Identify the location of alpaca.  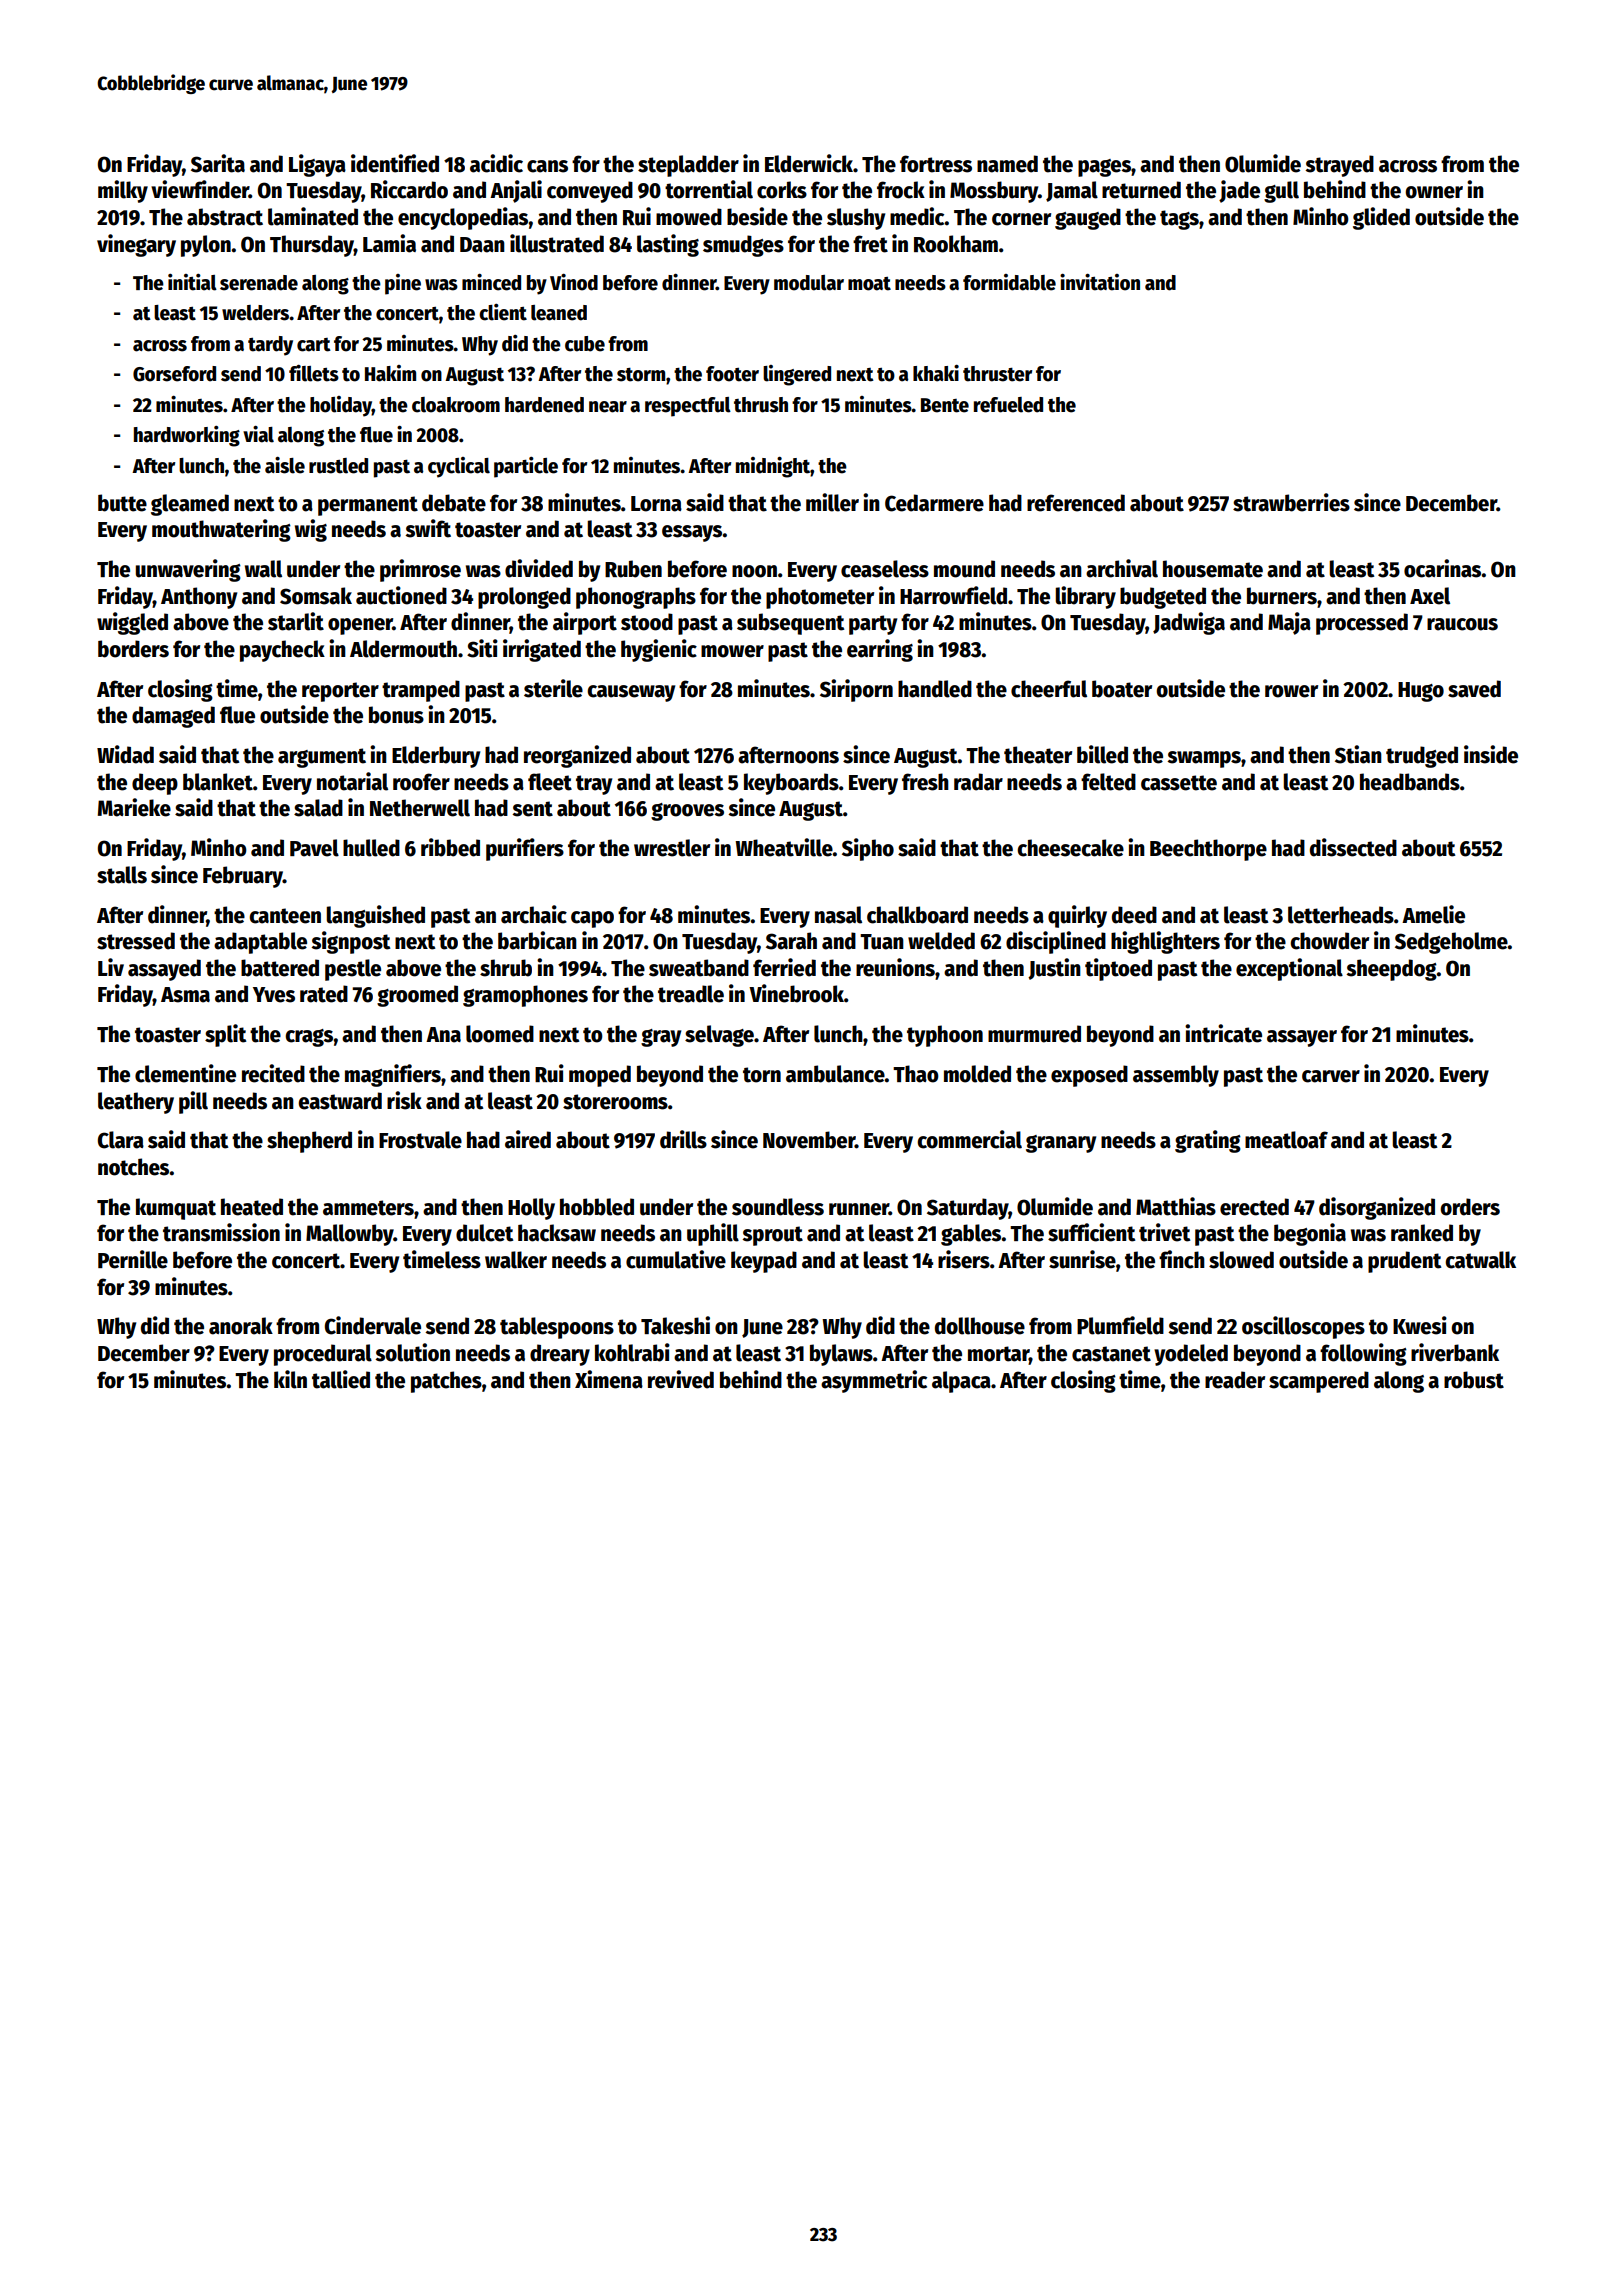
(961, 1382).
